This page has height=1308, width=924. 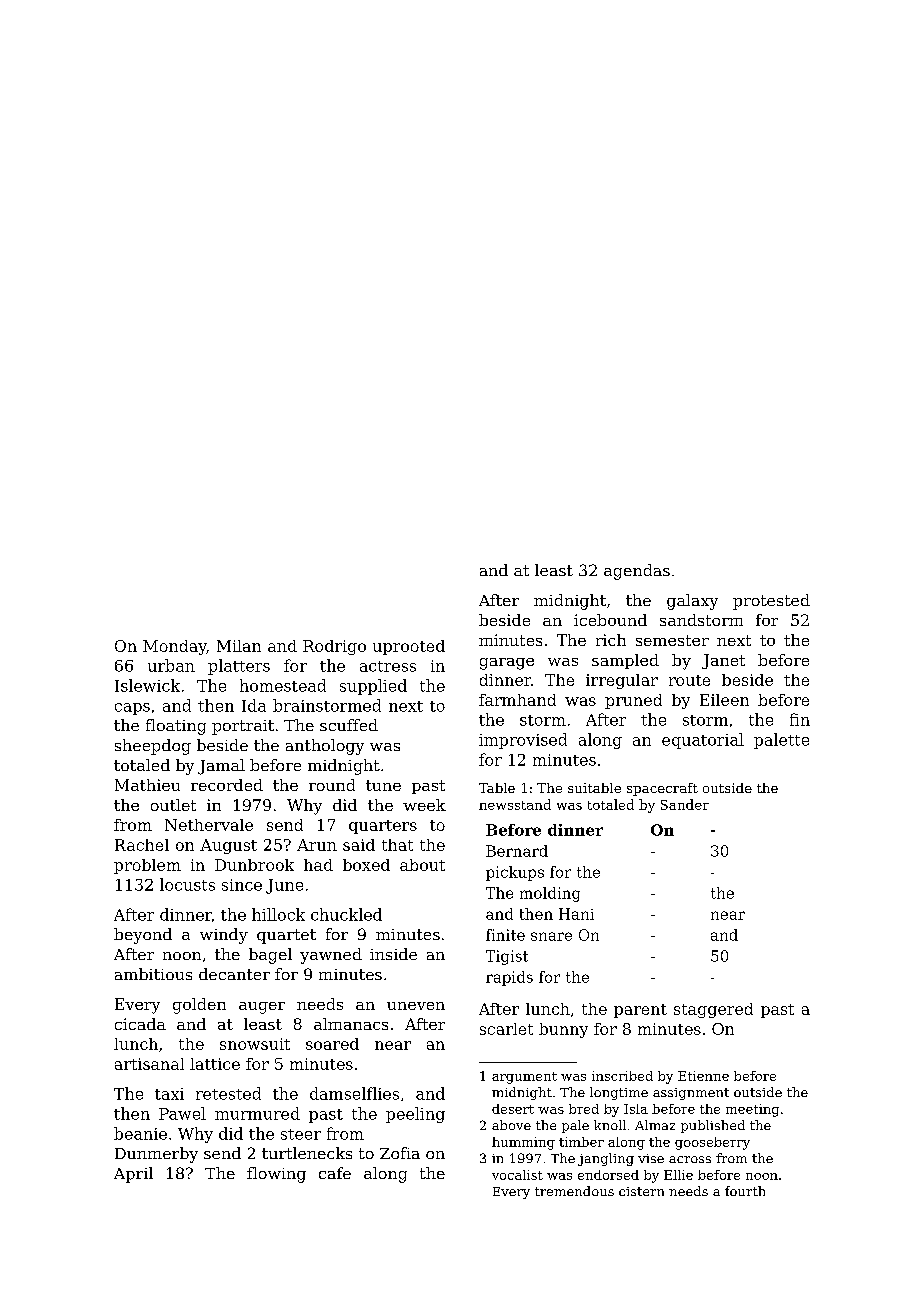 I want to click on sheepdog, so click(x=153, y=747).
